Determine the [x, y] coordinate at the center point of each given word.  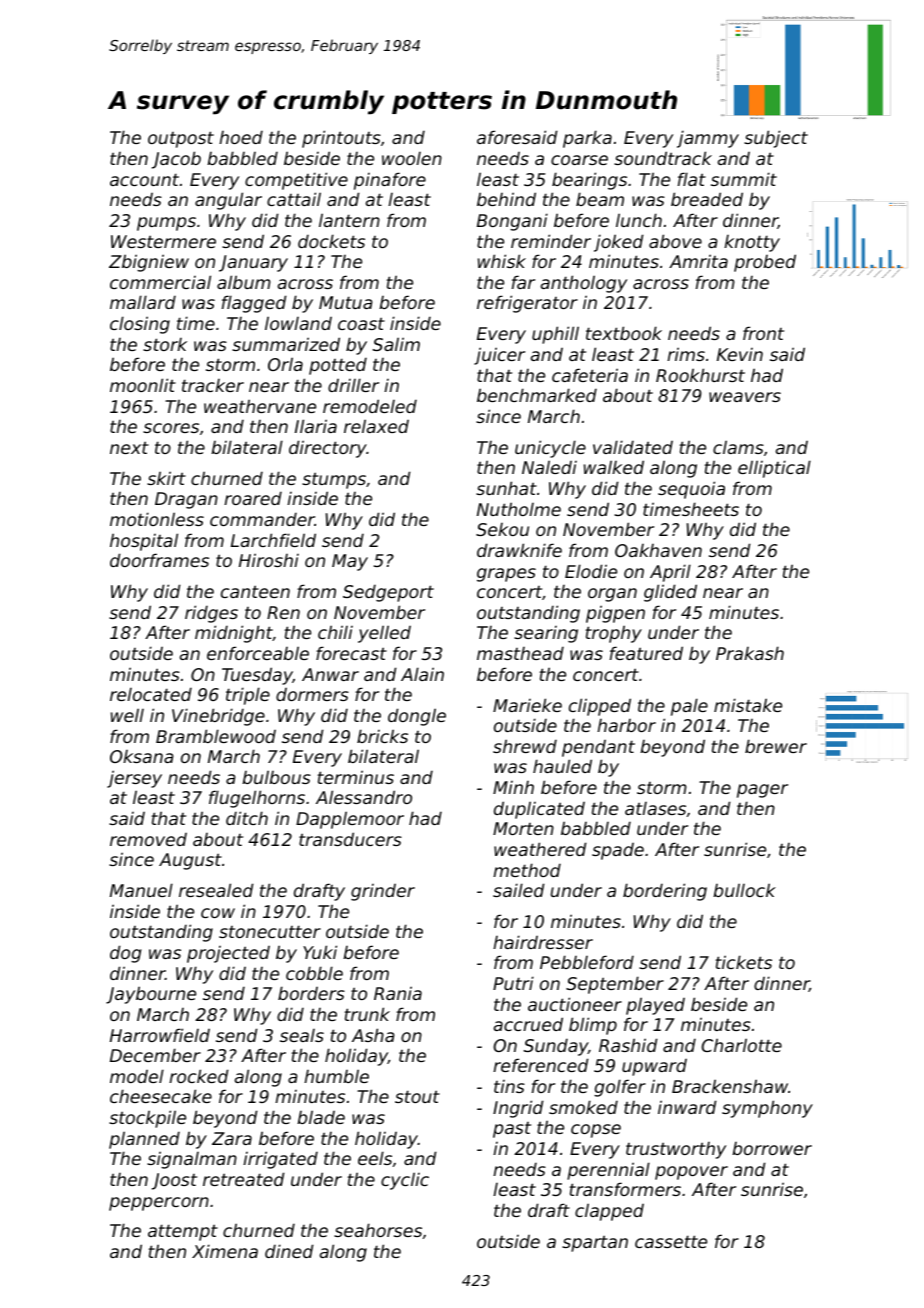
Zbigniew [149, 263]
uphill [555, 335]
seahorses [378, 1230]
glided [670, 593]
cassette [671, 1241]
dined [289, 1251]
